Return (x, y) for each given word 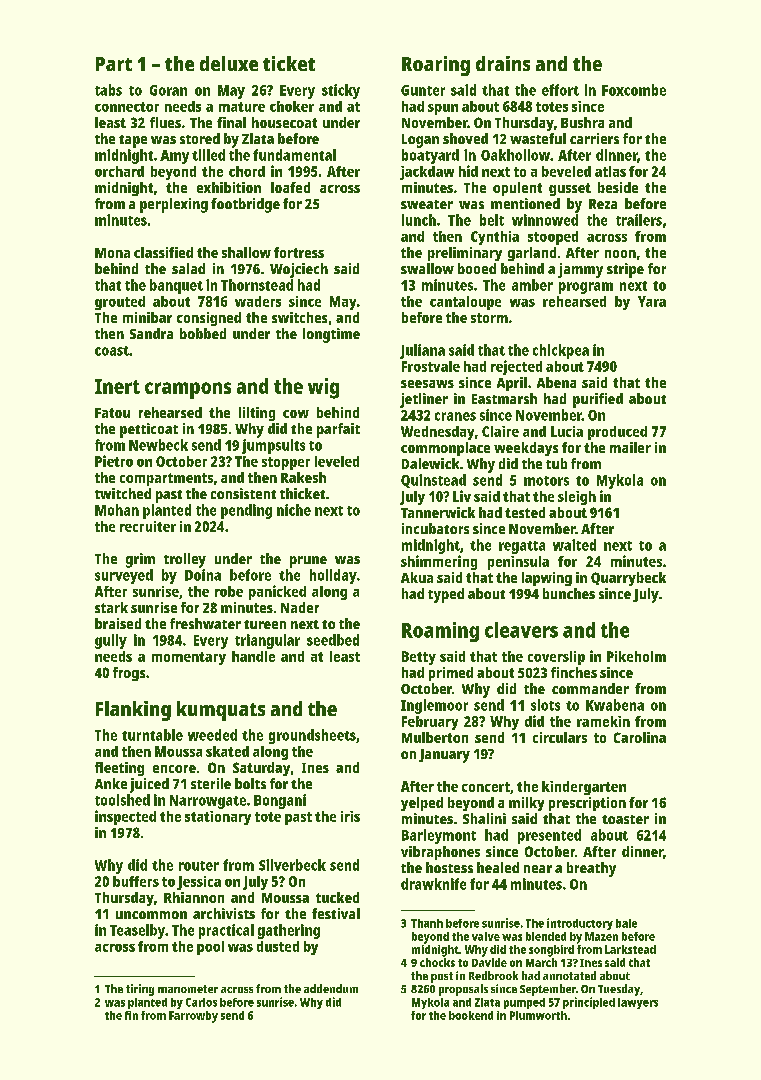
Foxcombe (634, 90)
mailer (630, 447)
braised (118, 623)
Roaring (436, 66)
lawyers (638, 1003)
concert (486, 787)
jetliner (424, 400)
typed (446, 595)
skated (227, 751)
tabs (108, 90)
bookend (471, 1015)
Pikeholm (636, 656)
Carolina (640, 737)
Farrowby (193, 1017)
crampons (188, 390)
